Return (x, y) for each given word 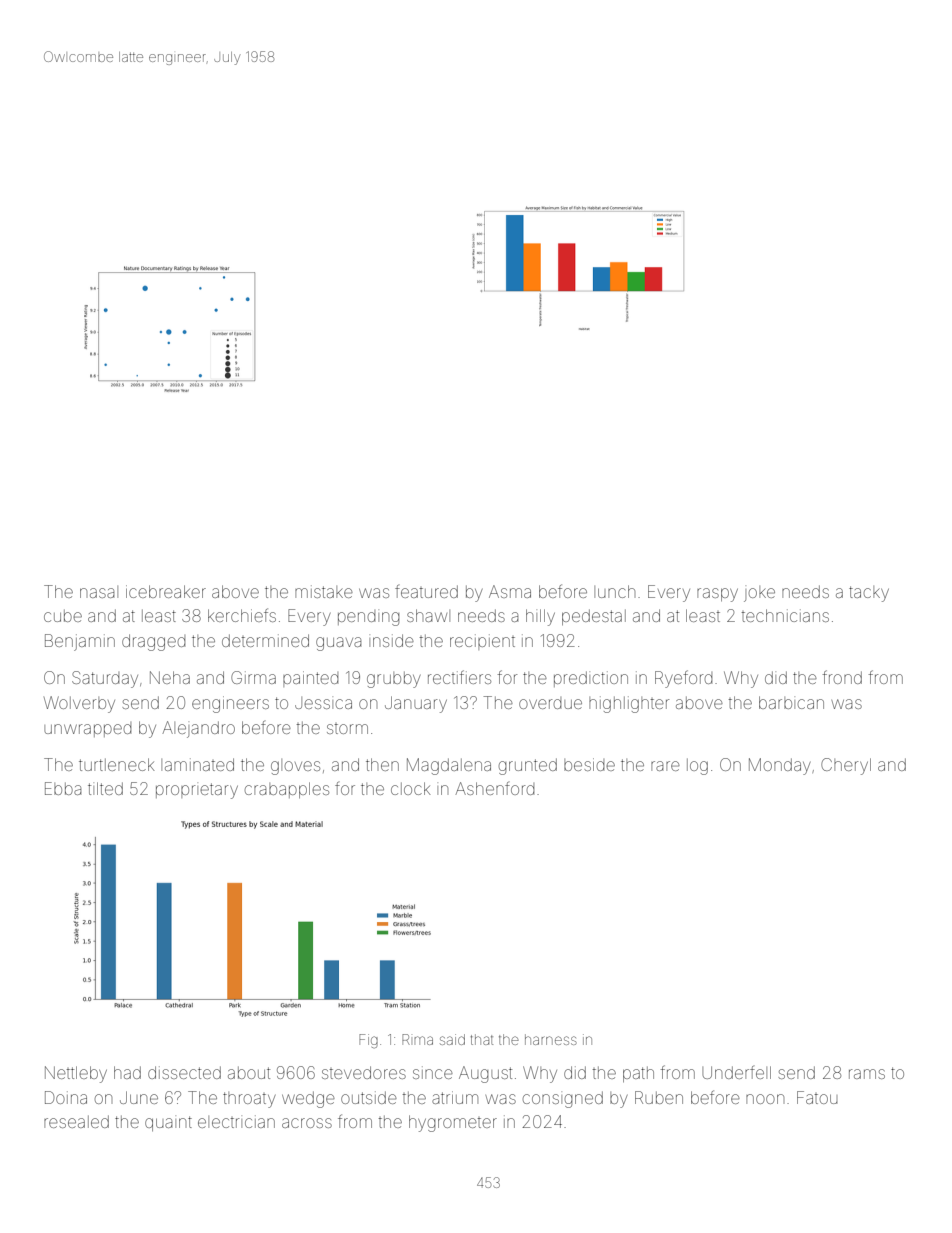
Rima (417, 1039)
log (697, 767)
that (482, 1039)
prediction (591, 679)
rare (665, 766)
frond (842, 677)
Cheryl (846, 766)
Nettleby (76, 1074)
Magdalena (449, 766)
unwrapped (87, 729)
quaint (168, 1123)
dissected (184, 1072)
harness (551, 1039)
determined (265, 640)
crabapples (287, 790)
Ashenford (494, 788)
